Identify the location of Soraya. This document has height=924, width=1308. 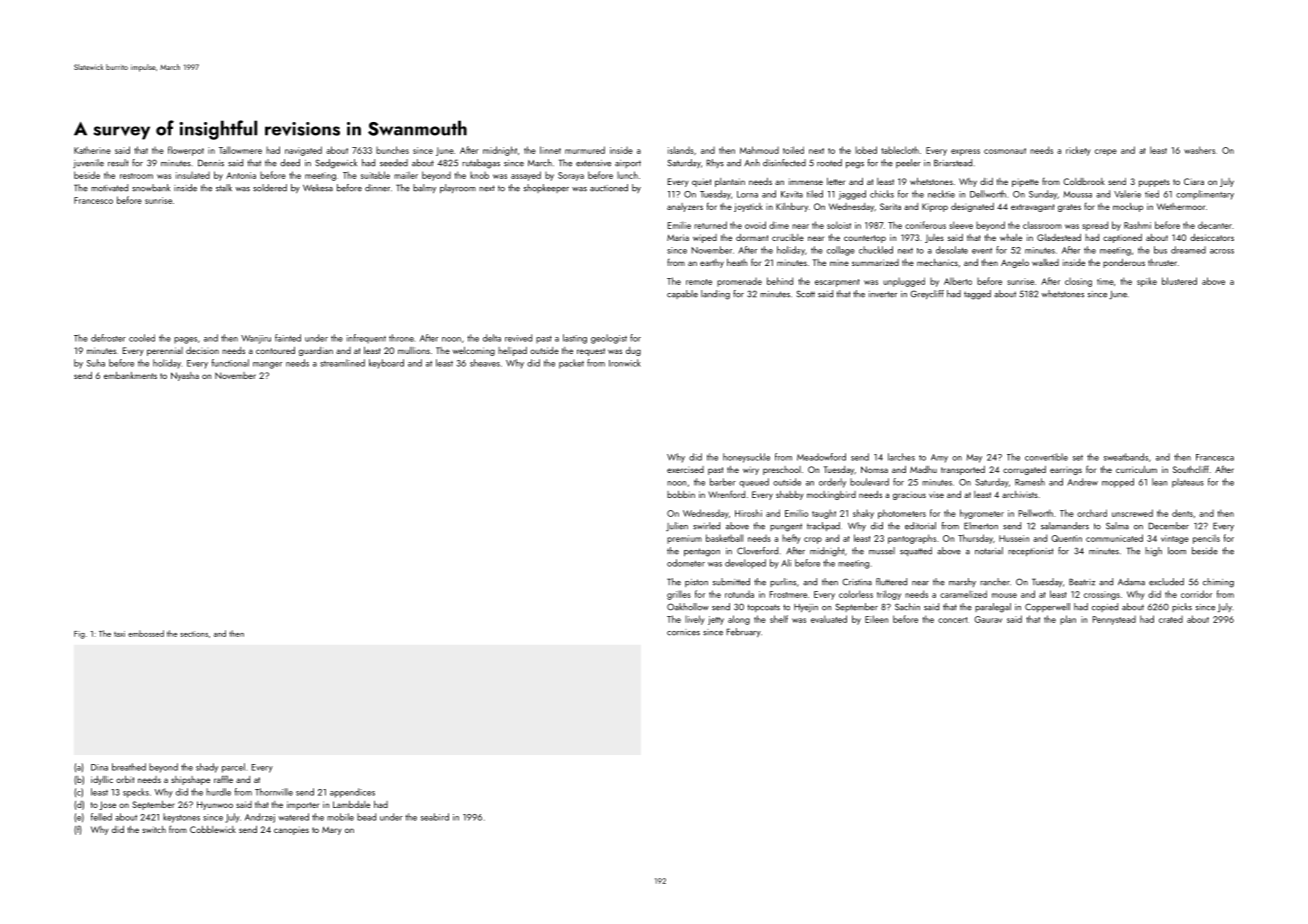
(571, 176).
